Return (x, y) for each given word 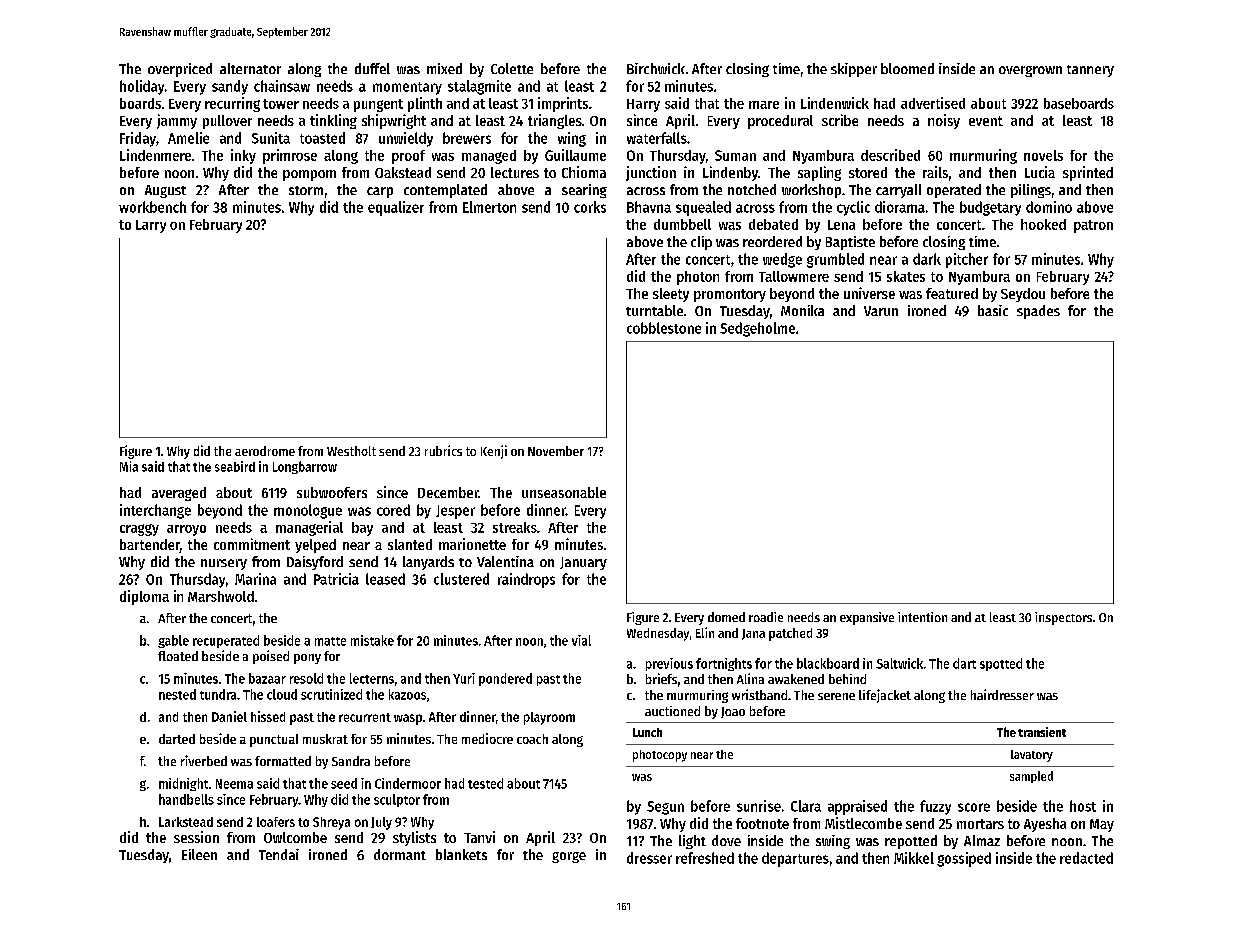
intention (922, 617)
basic (993, 310)
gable (173, 641)
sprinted (1088, 173)
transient (1042, 732)
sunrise (759, 806)
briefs (661, 678)
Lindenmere (155, 155)
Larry (151, 226)
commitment (252, 544)
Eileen (199, 854)
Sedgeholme (757, 329)
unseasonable (564, 492)
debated (773, 224)
